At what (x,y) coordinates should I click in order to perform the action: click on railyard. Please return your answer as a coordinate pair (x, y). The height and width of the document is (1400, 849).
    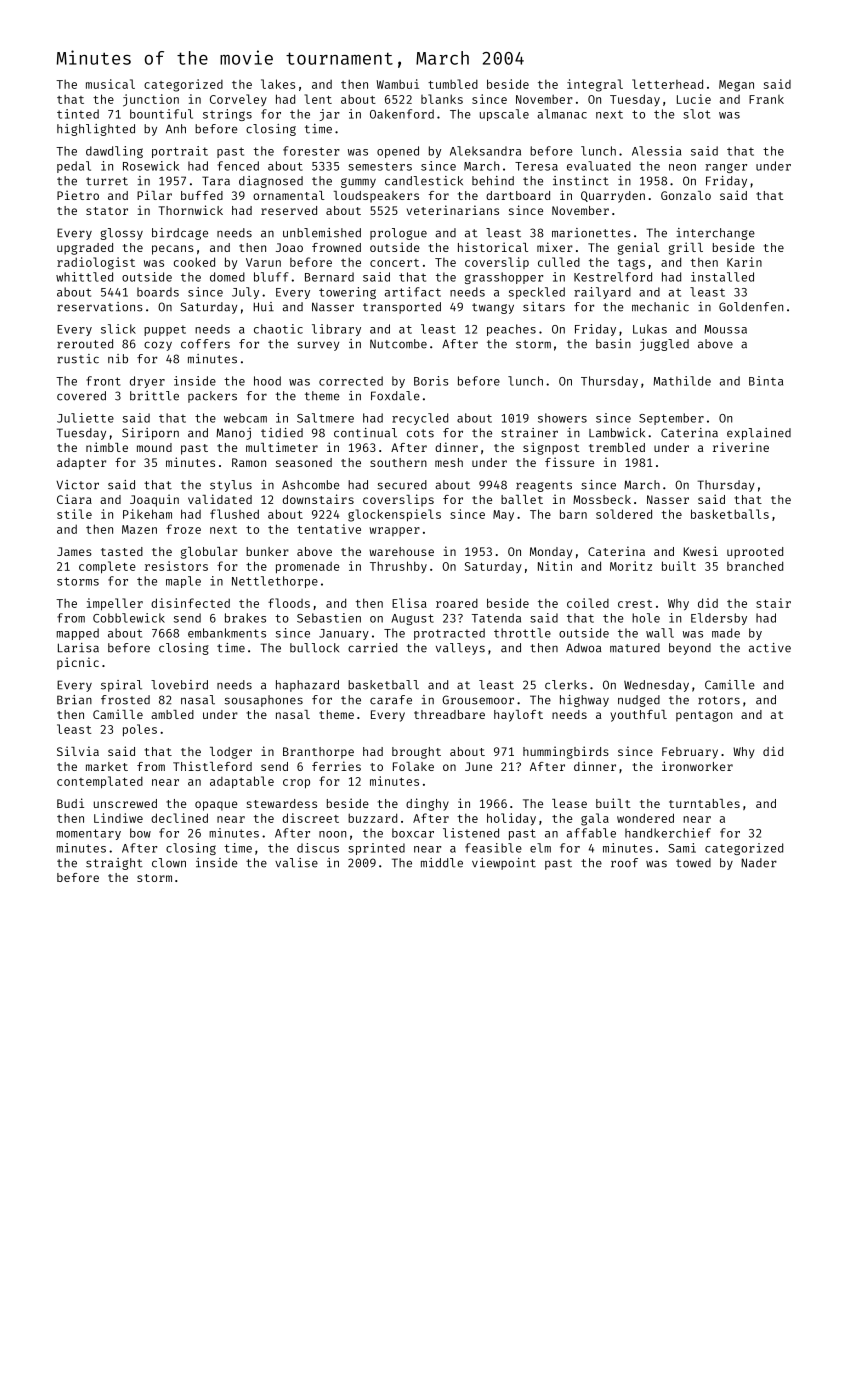
    Looking at the image, I should click on (602, 293).
